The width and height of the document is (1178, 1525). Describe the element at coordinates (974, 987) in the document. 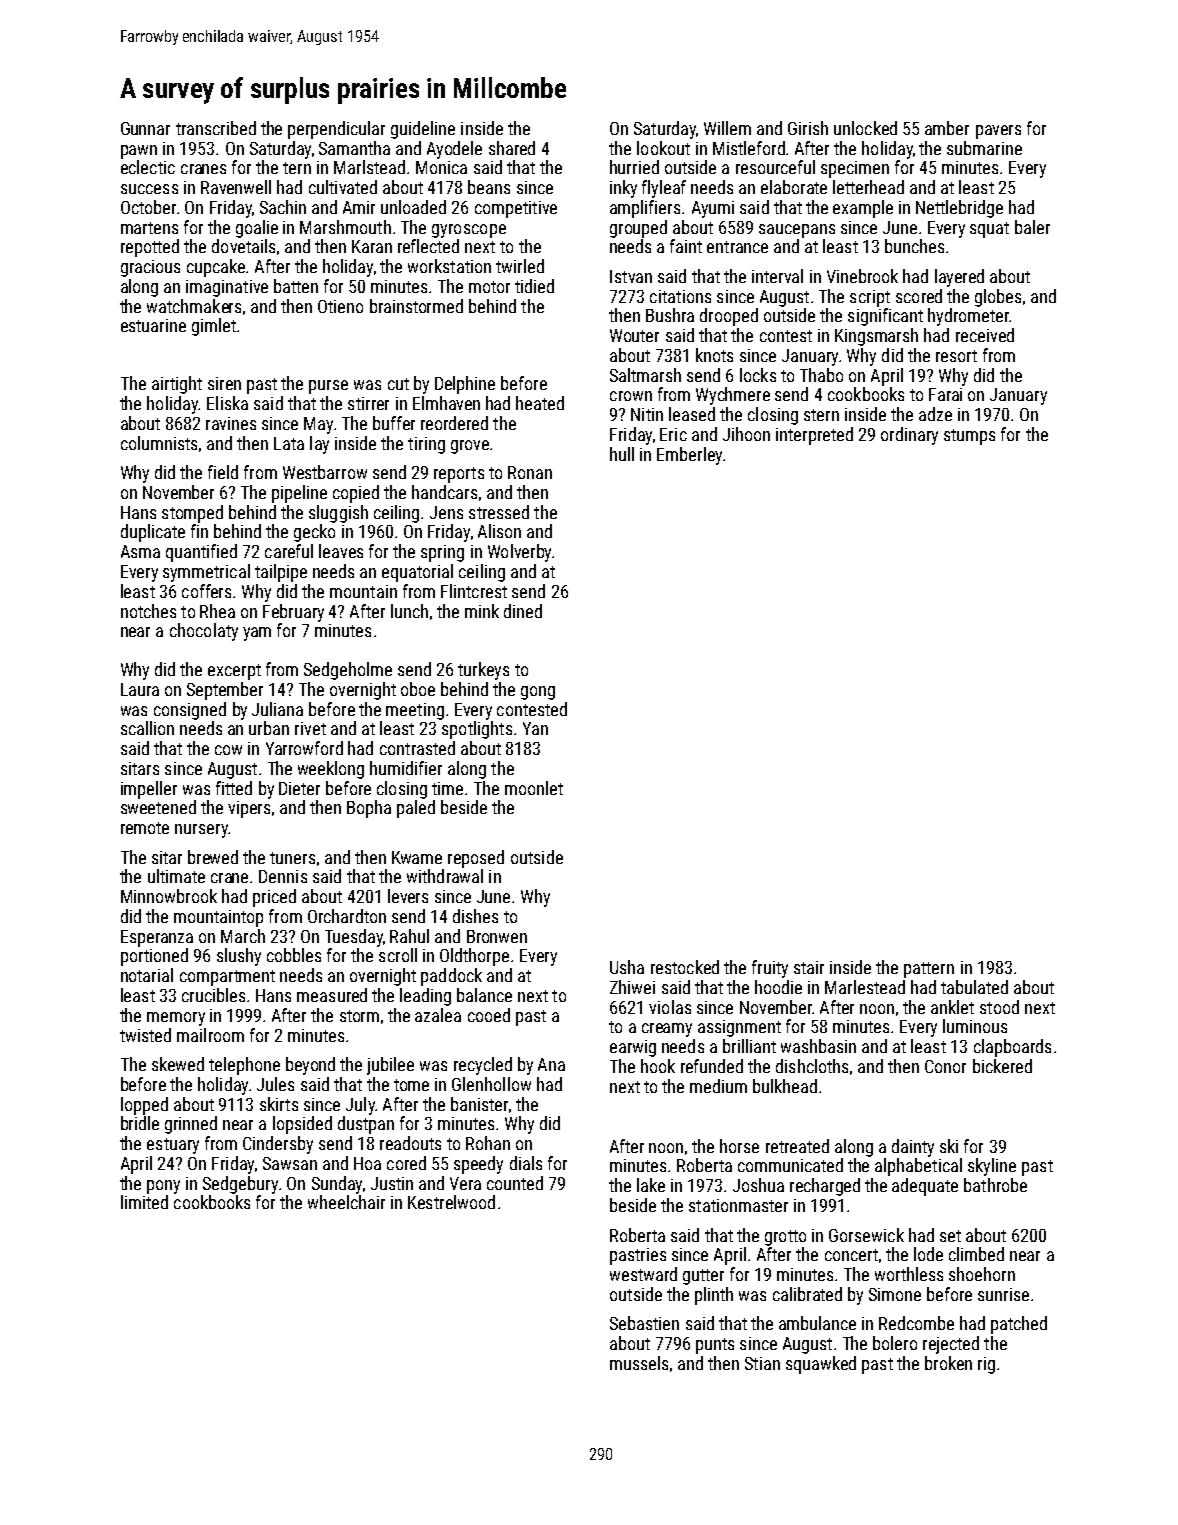

I see `tabulated` at that location.
